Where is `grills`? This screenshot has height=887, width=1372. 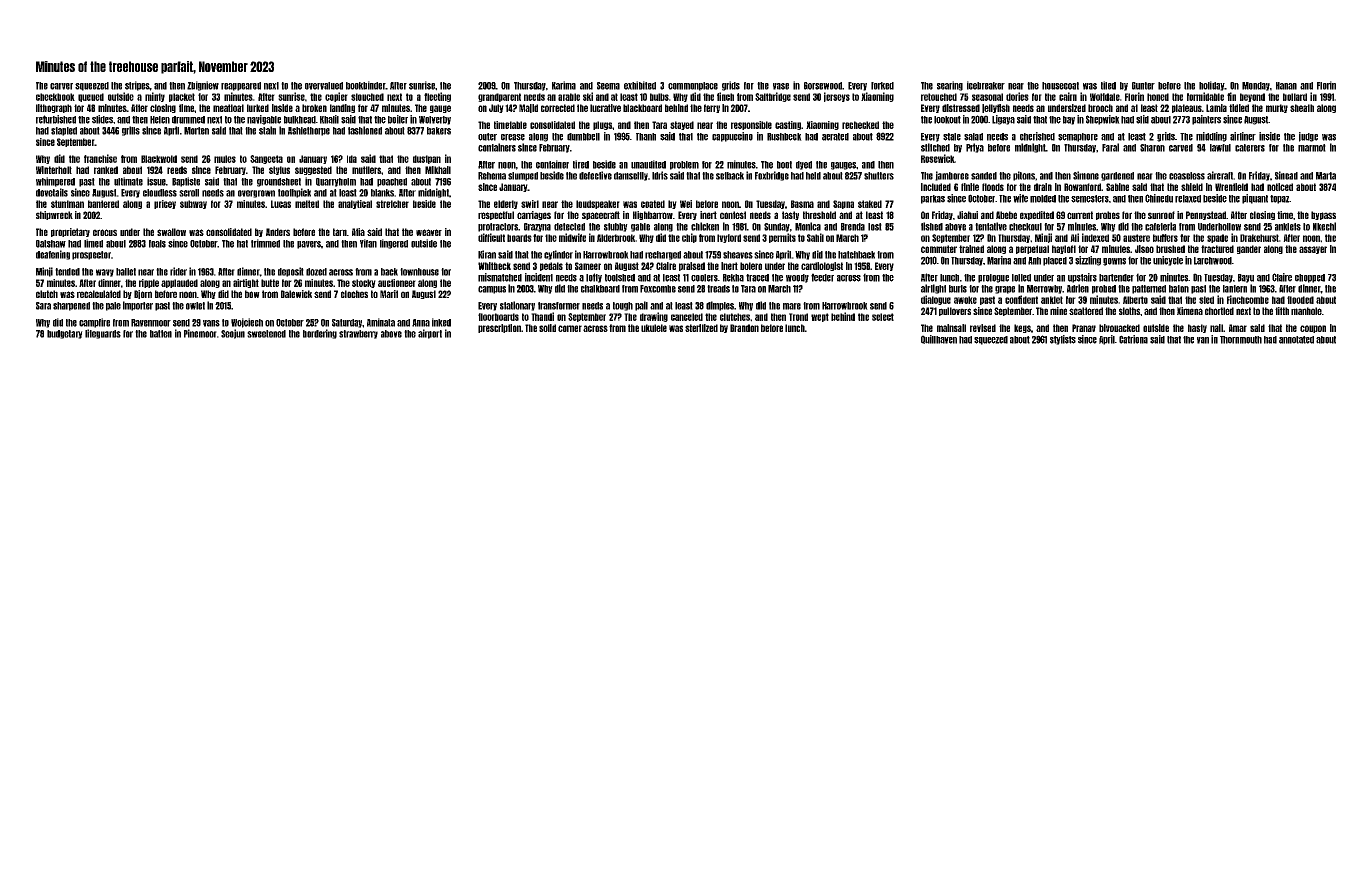 grills is located at coordinates (131, 131).
